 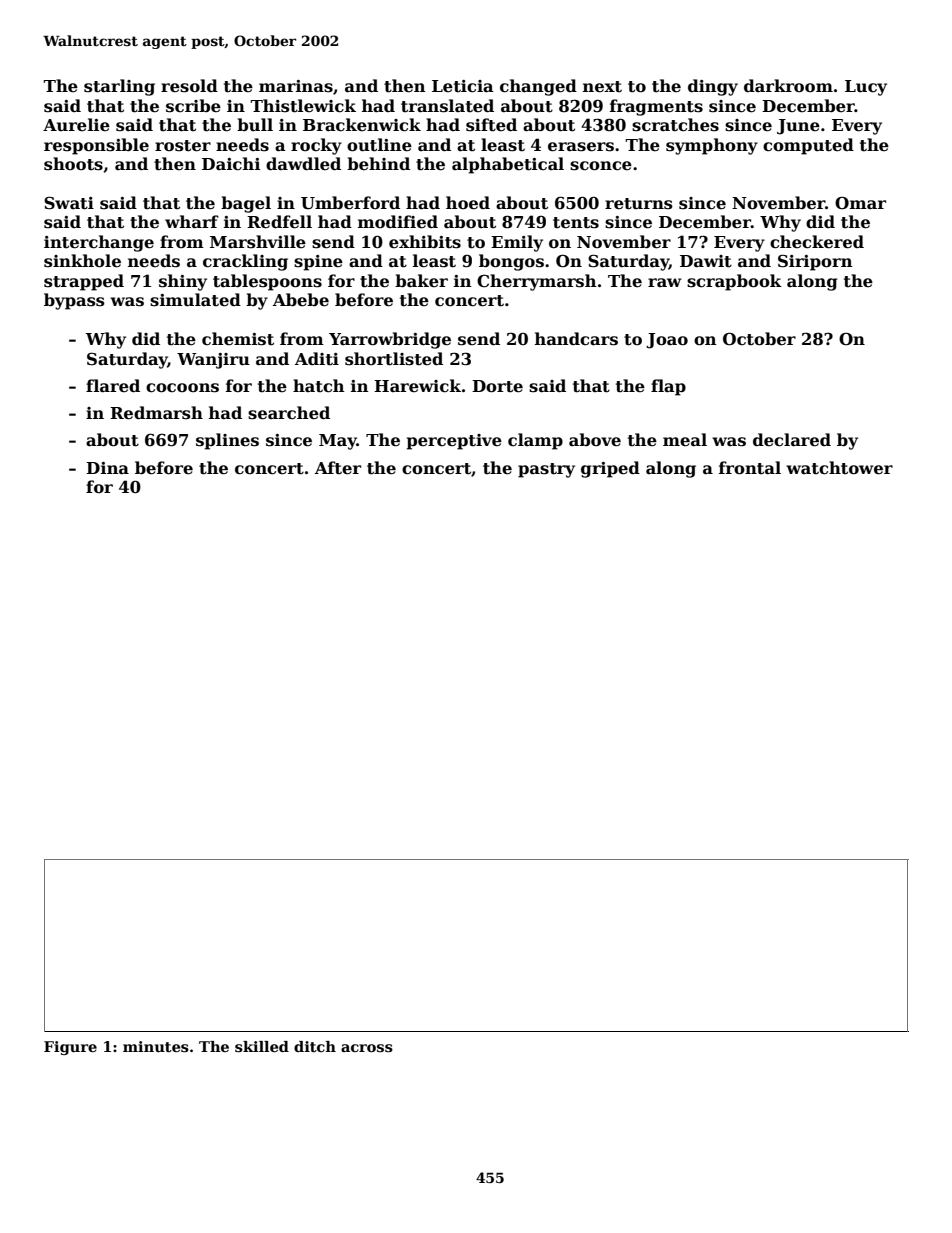 What do you see at coordinates (289, 413) in the document?
I see `searched` at bounding box center [289, 413].
